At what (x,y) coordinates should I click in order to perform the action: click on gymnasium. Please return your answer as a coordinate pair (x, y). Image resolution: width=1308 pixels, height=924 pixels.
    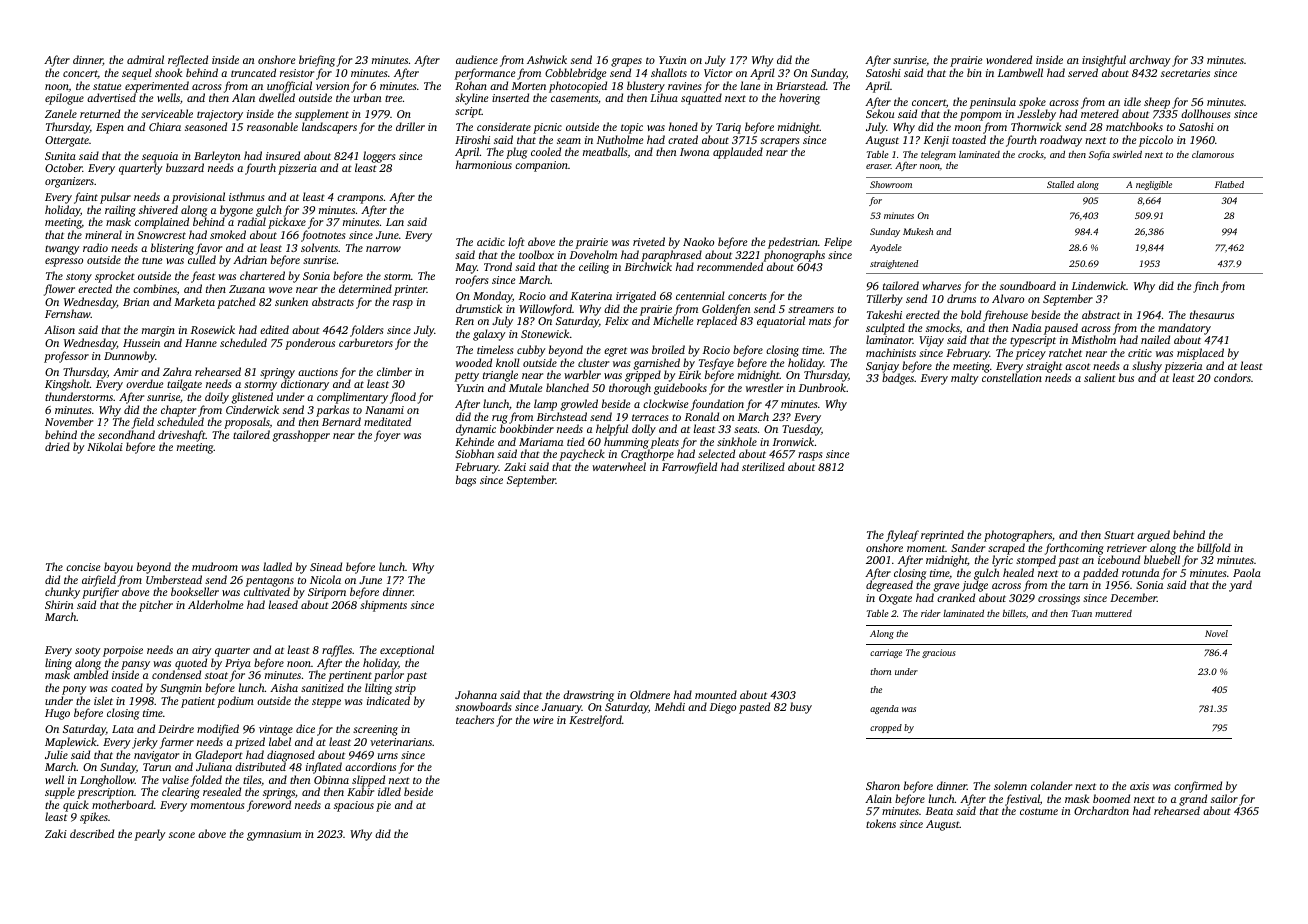
    Looking at the image, I should click on (274, 835).
